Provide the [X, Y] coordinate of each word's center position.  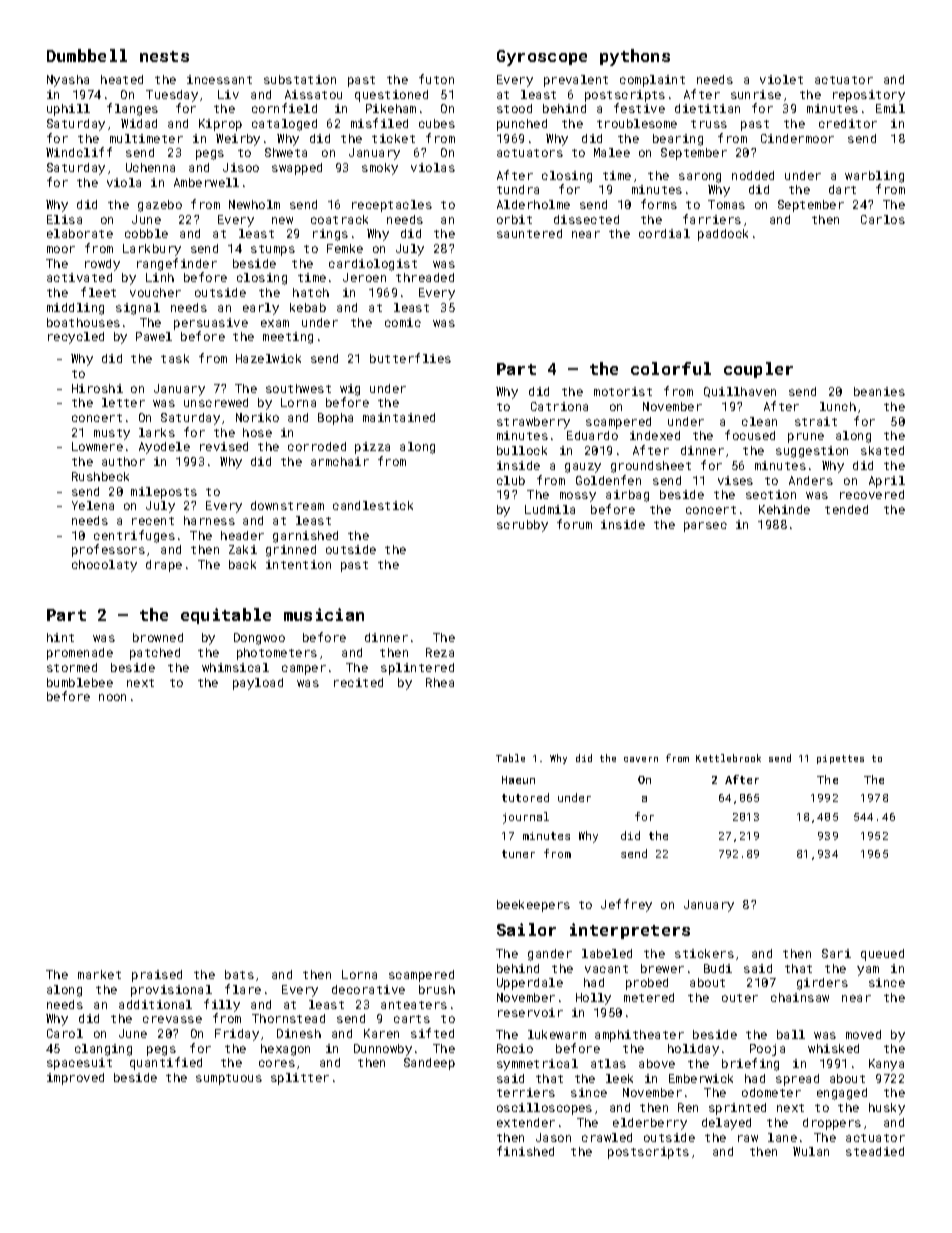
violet [781, 79]
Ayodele [164, 448]
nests [164, 56]
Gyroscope [542, 58]
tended [846, 509]
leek [619, 1078]
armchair [340, 461]
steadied [875, 1151]
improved [75, 1079]
